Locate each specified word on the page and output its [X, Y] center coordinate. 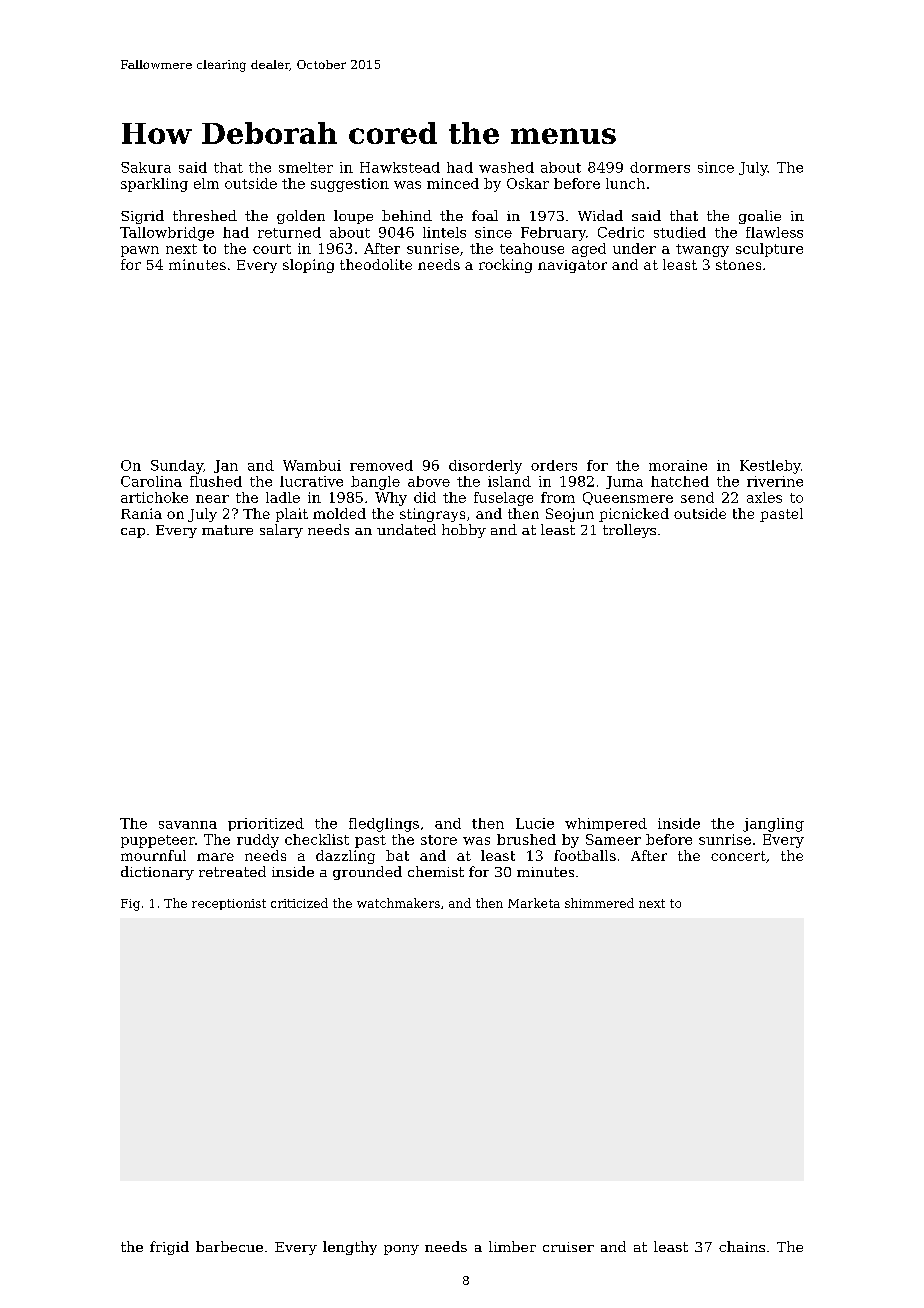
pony [401, 1250]
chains [742, 1246]
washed [506, 167]
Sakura [146, 167]
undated [406, 529]
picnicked [634, 515]
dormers [660, 167]
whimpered [606, 824]
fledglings [384, 825]
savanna [188, 825]
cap [133, 533]
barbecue [229, 1246]
